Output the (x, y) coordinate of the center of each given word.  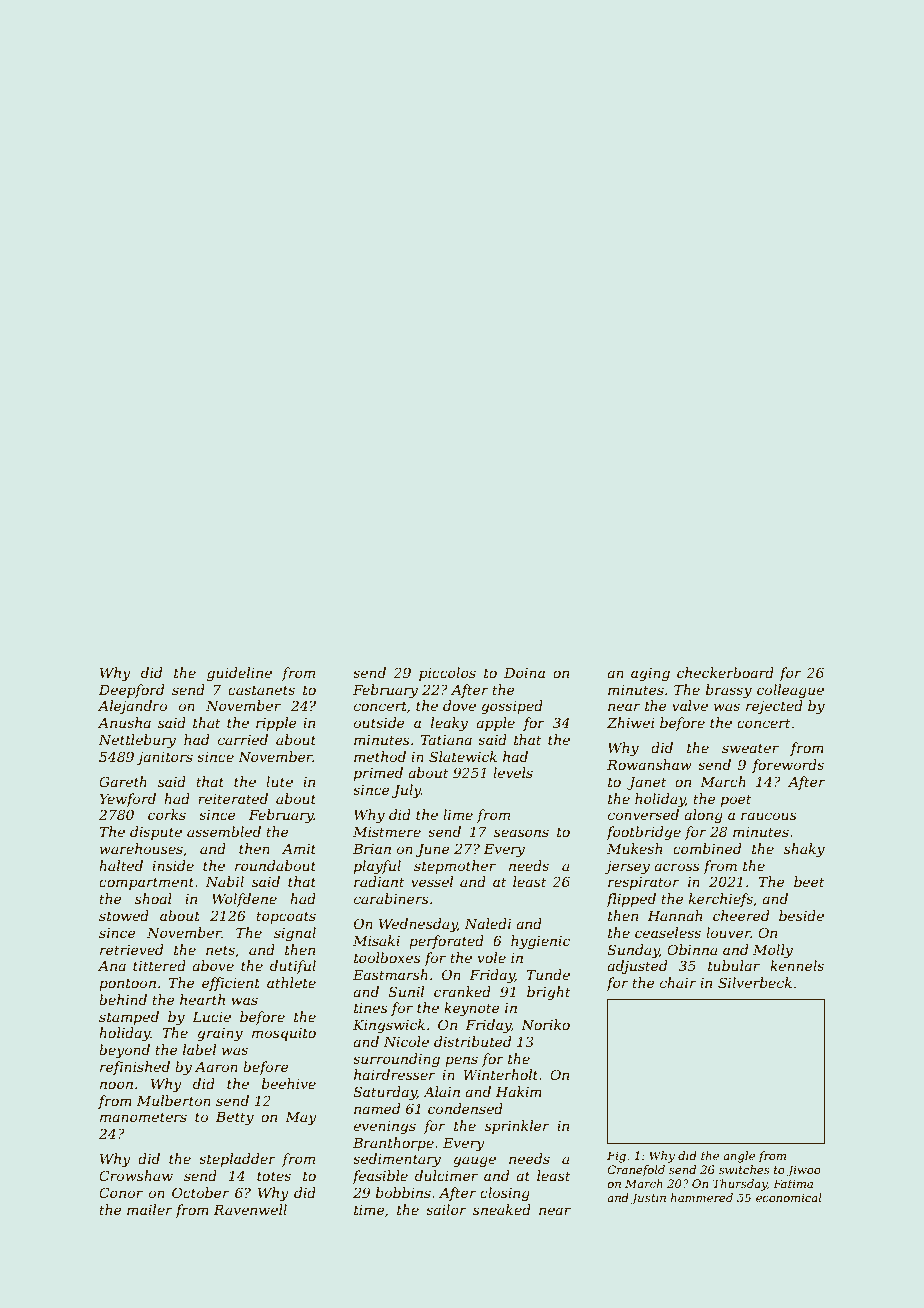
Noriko (545, 1024)
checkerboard (725, 672)
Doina (524, 673)
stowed (124, 915)
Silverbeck (755, 982)
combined (707, 848)
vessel (432, 881)
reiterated (233, 798)
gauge (474, 1161)
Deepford (131, 691)
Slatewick (463, 756)
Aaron (216, 1067)
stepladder (237, 1160)
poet (736, 800)
